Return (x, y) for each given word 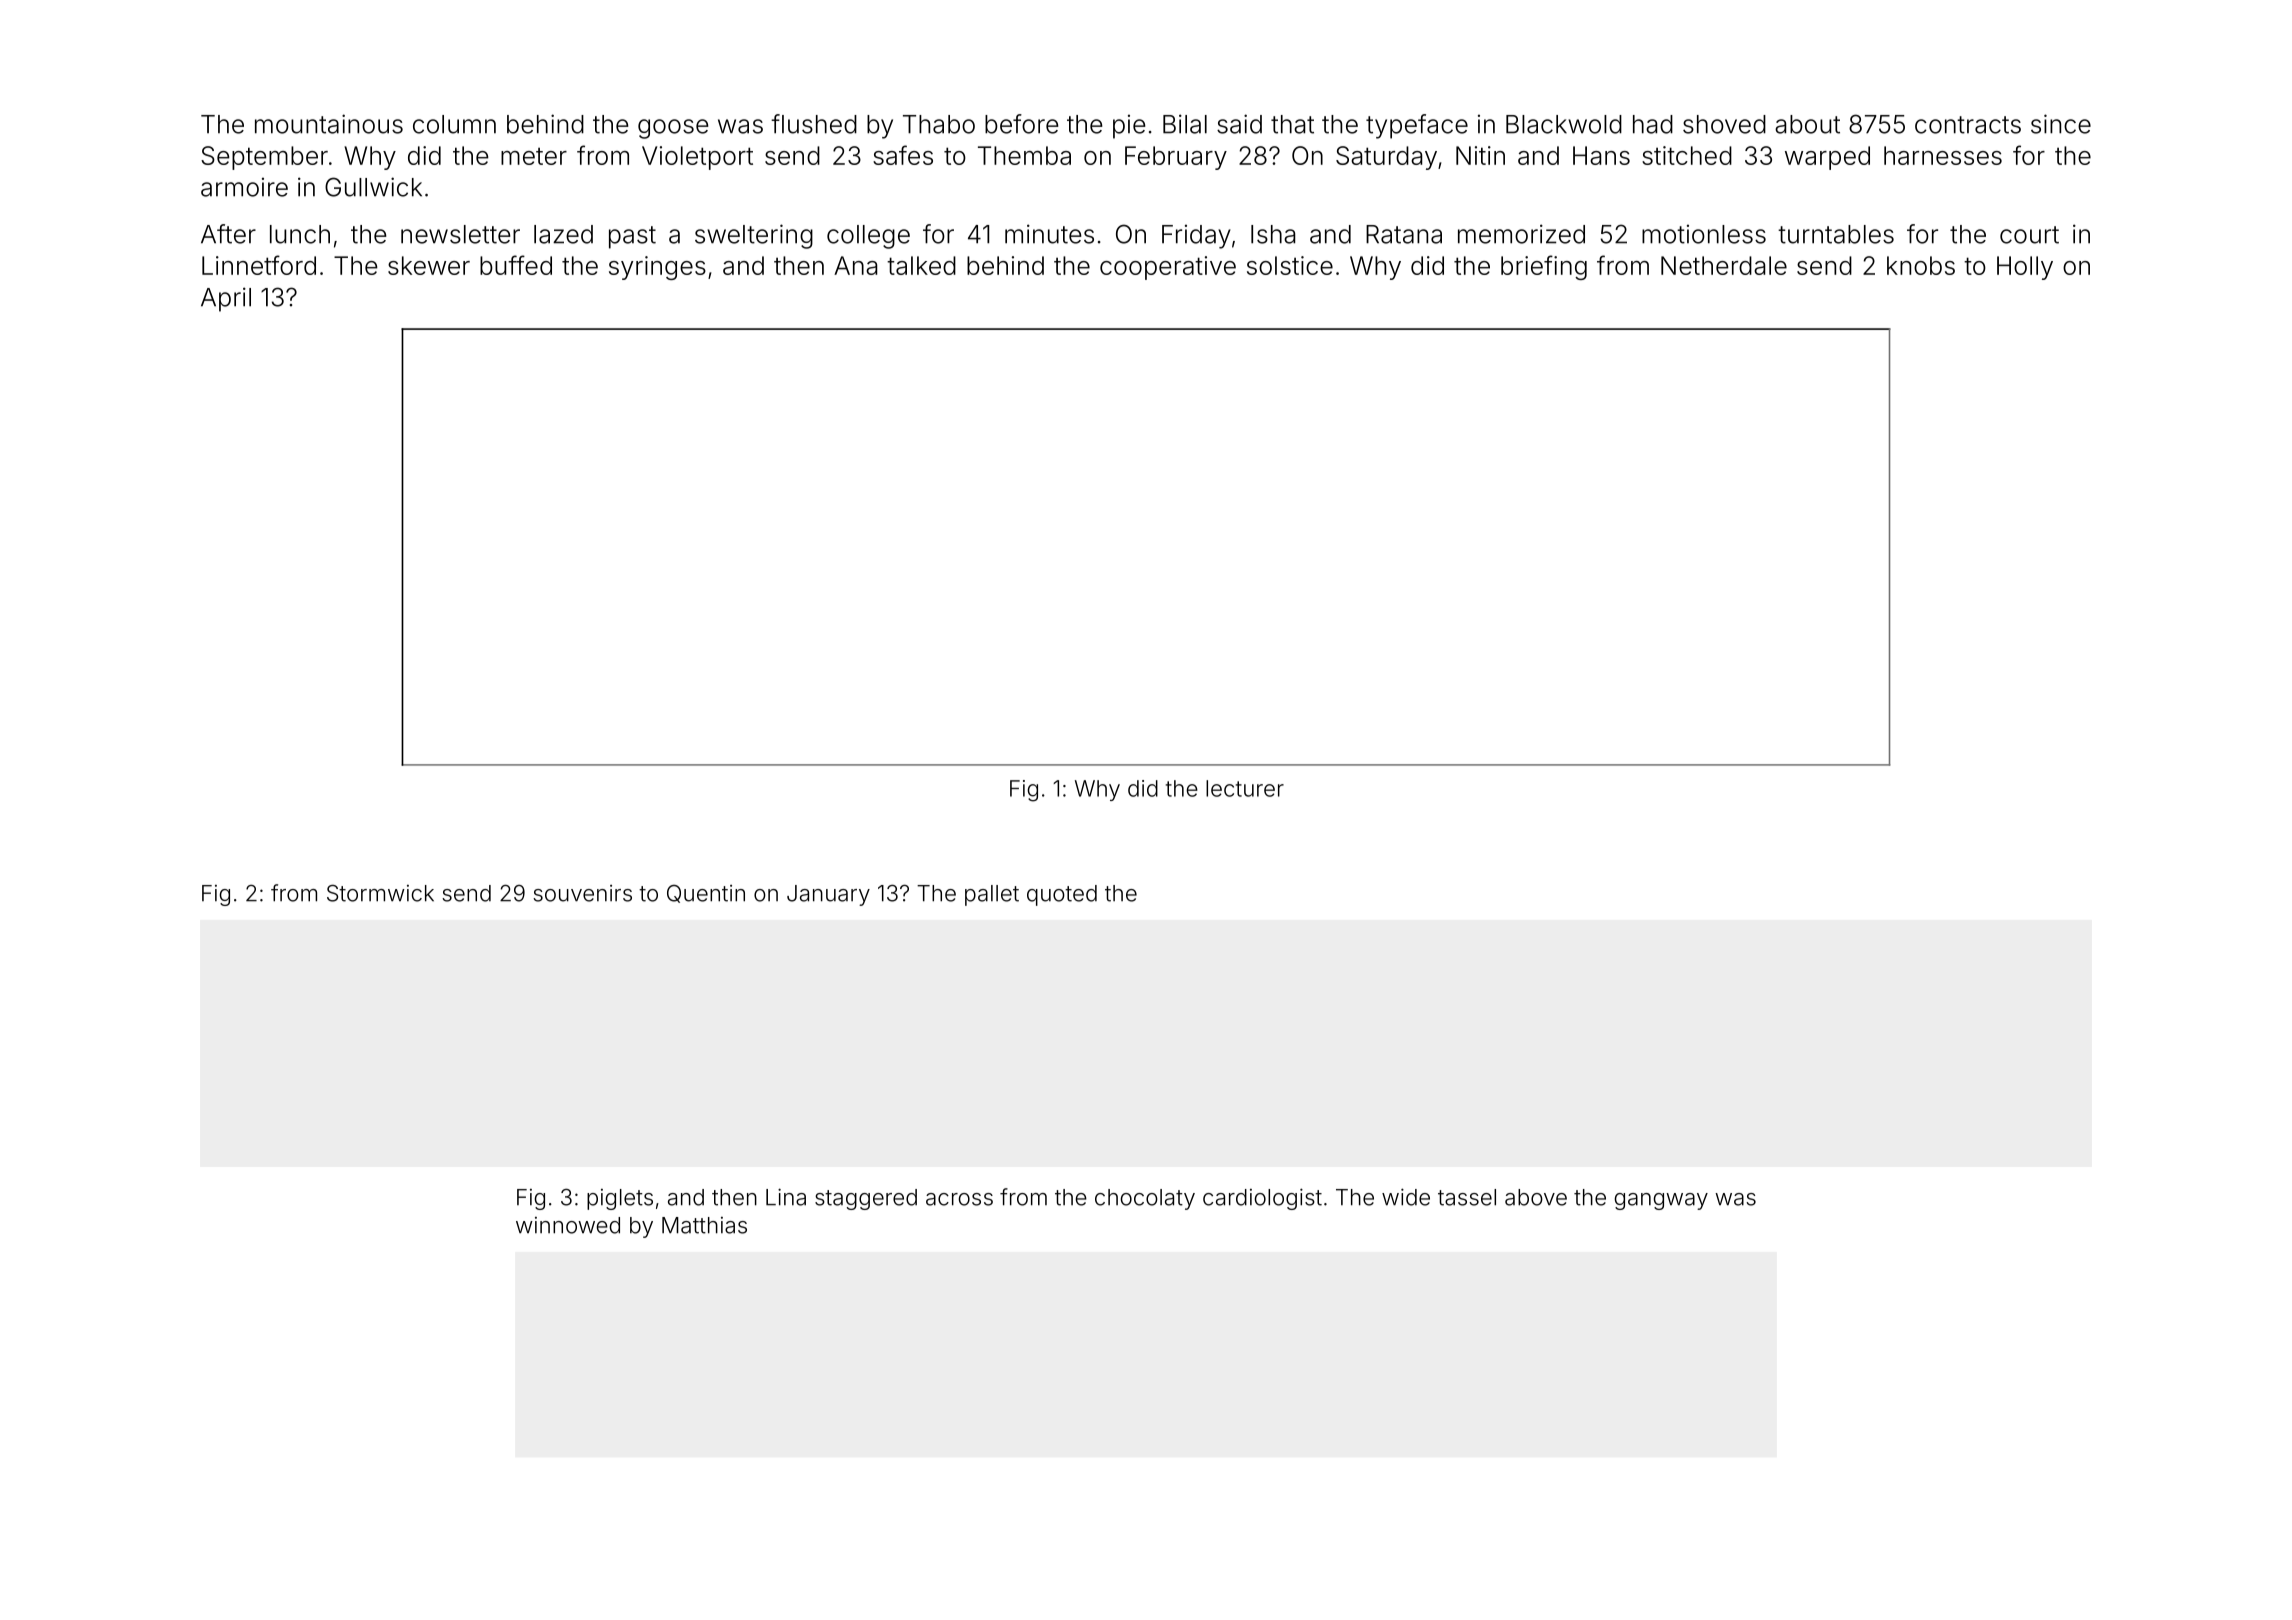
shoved (1724, 124)
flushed (814, 124)
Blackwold (1564, 124)
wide (1406, 1197)
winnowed (568, 1225)
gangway (1661, 1201)
